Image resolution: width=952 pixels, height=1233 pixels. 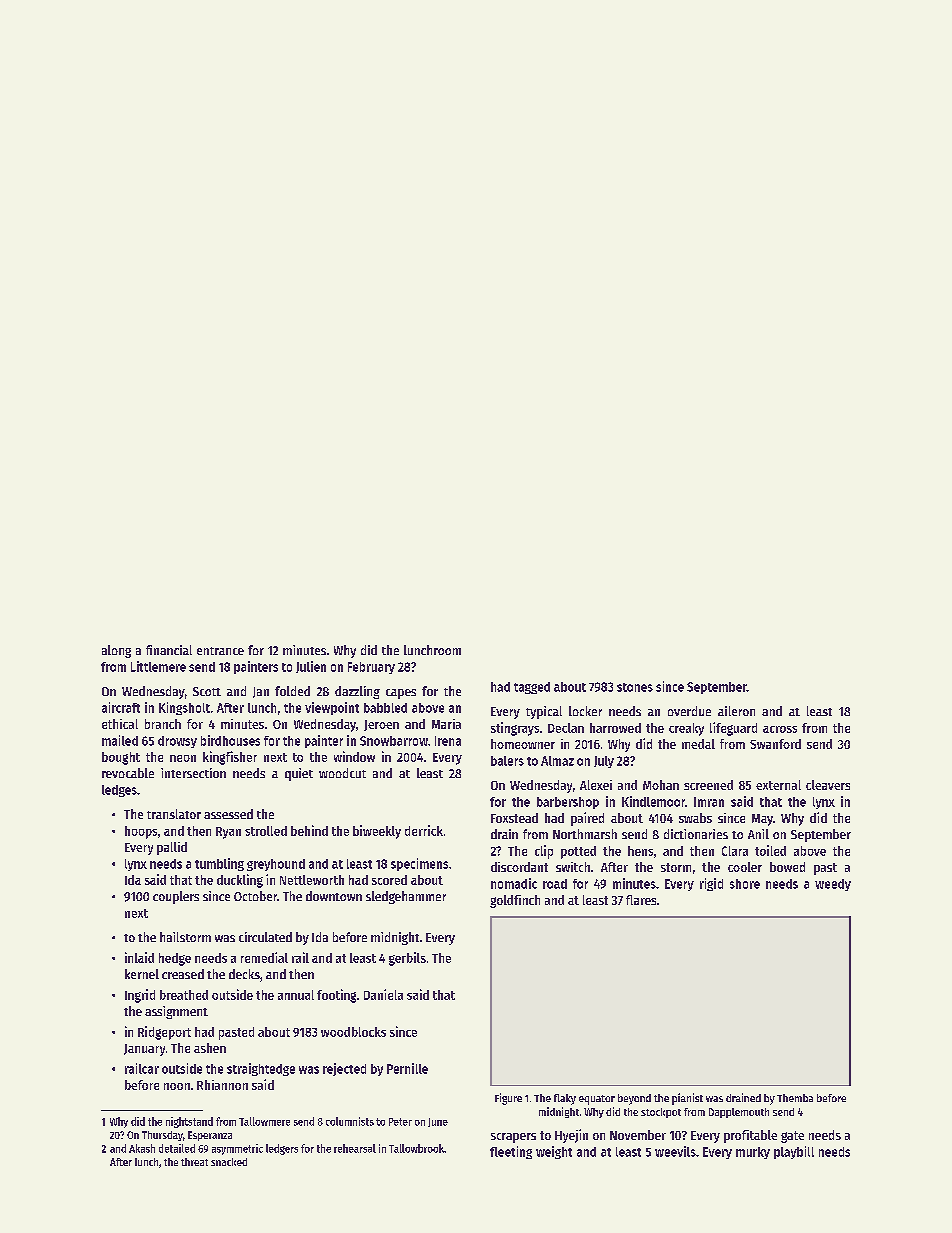 What do you see at coordinates (371, 668) in the document?
I see `February` at bounding box center [371, 668].
